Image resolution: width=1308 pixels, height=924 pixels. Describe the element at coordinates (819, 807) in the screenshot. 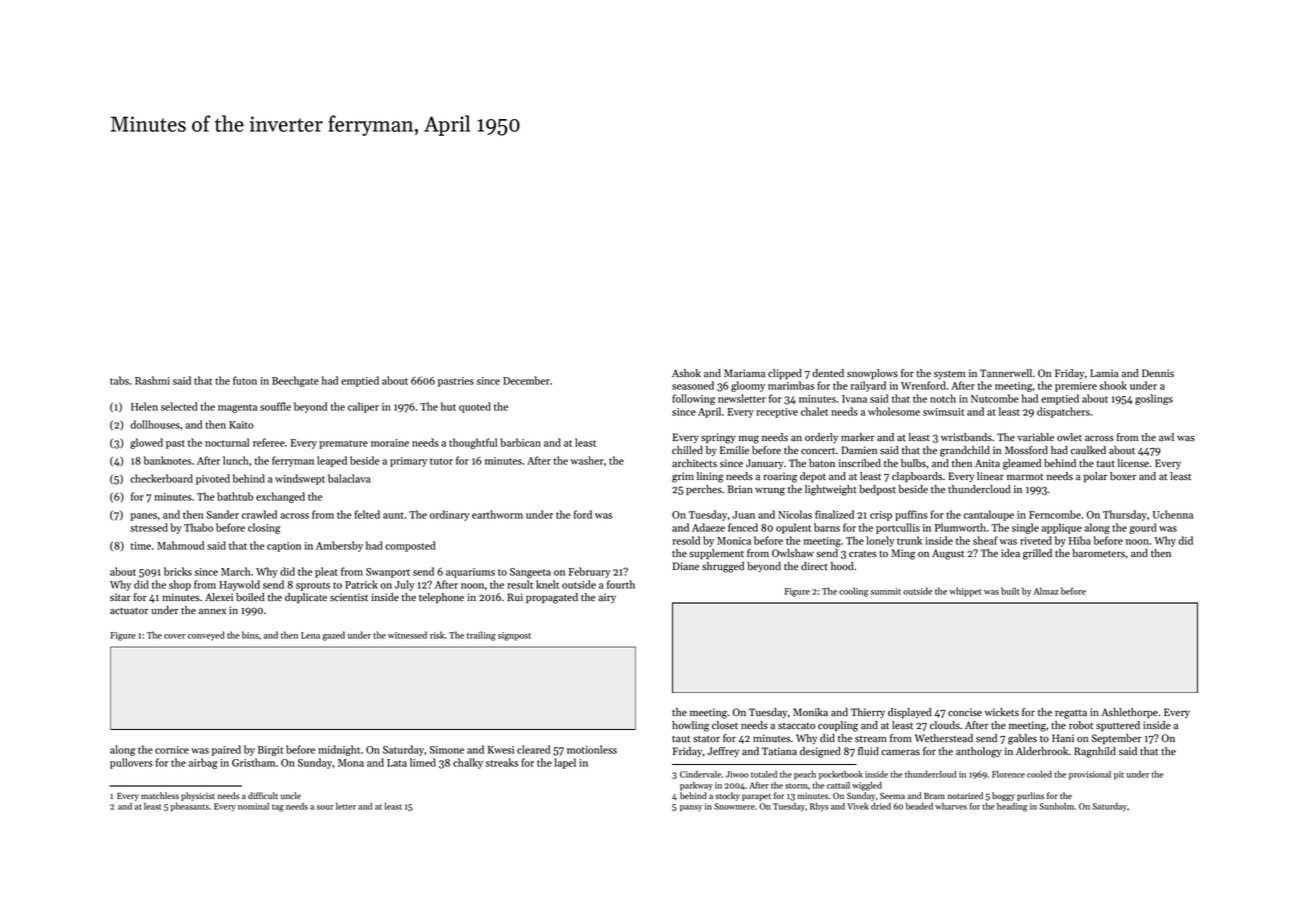

I see `Rhys` at that location.
